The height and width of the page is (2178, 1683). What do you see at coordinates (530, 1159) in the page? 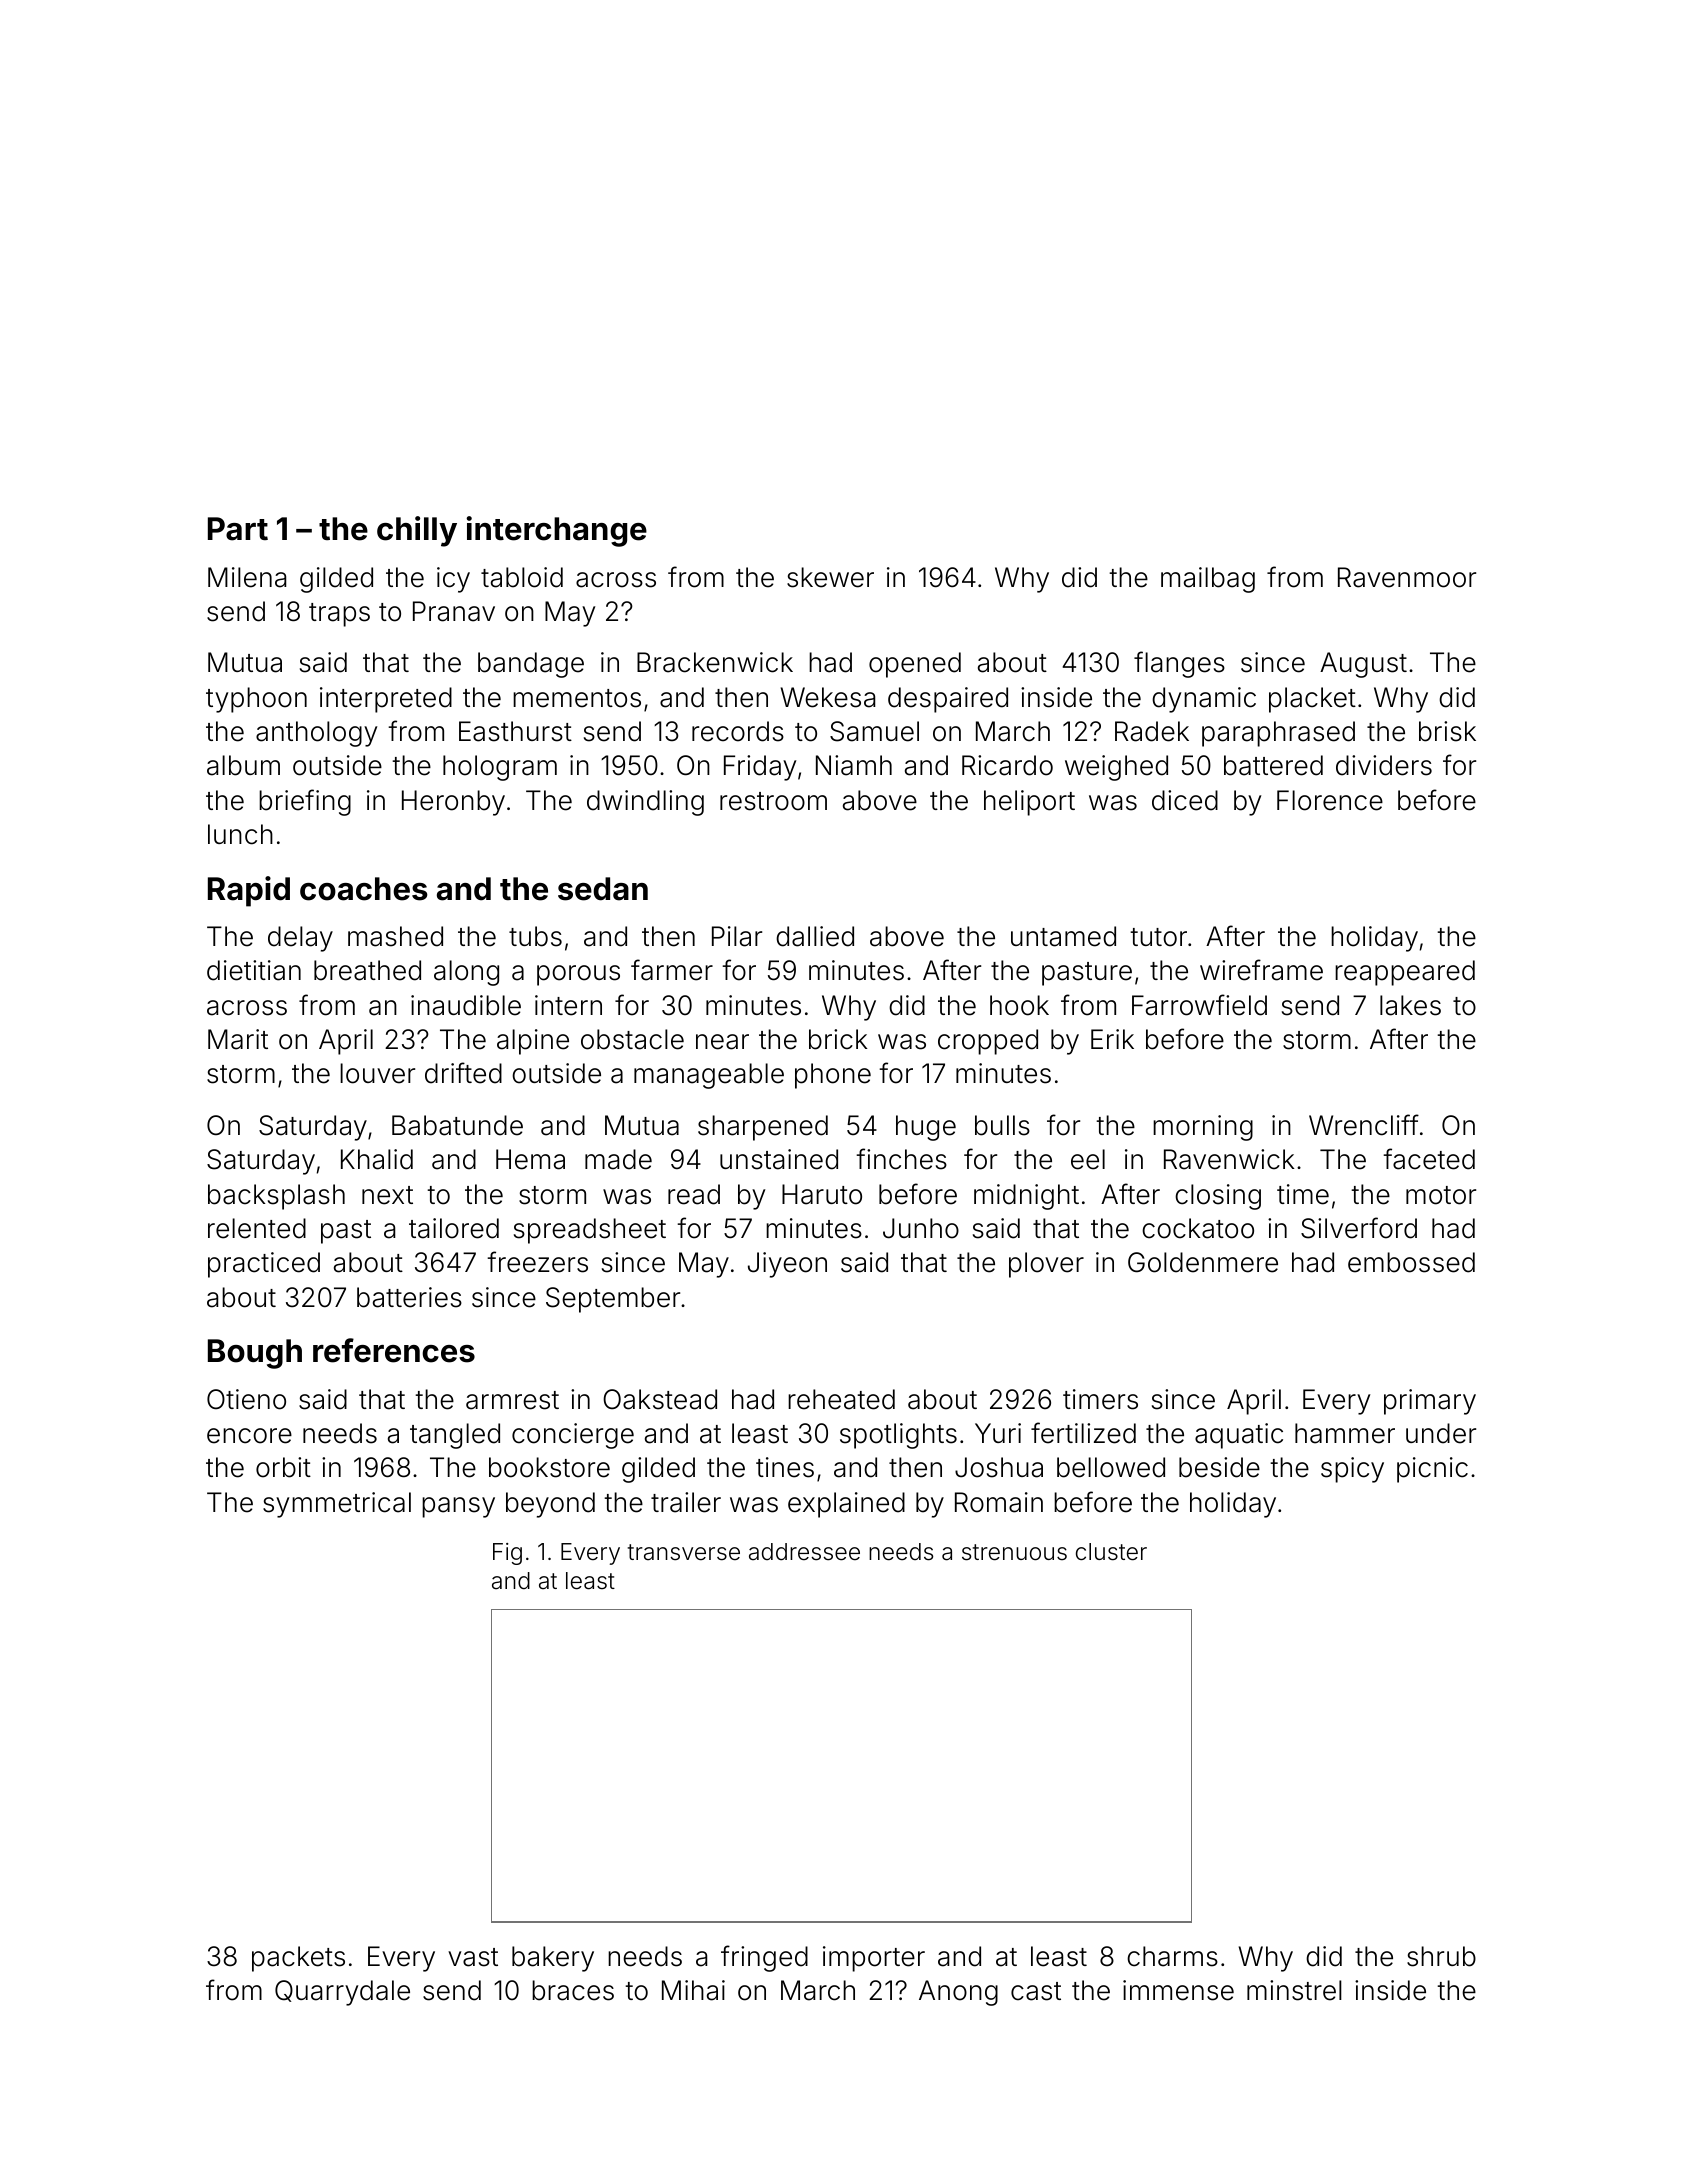
I see `Hema` at bounding box center [530, 1159].
